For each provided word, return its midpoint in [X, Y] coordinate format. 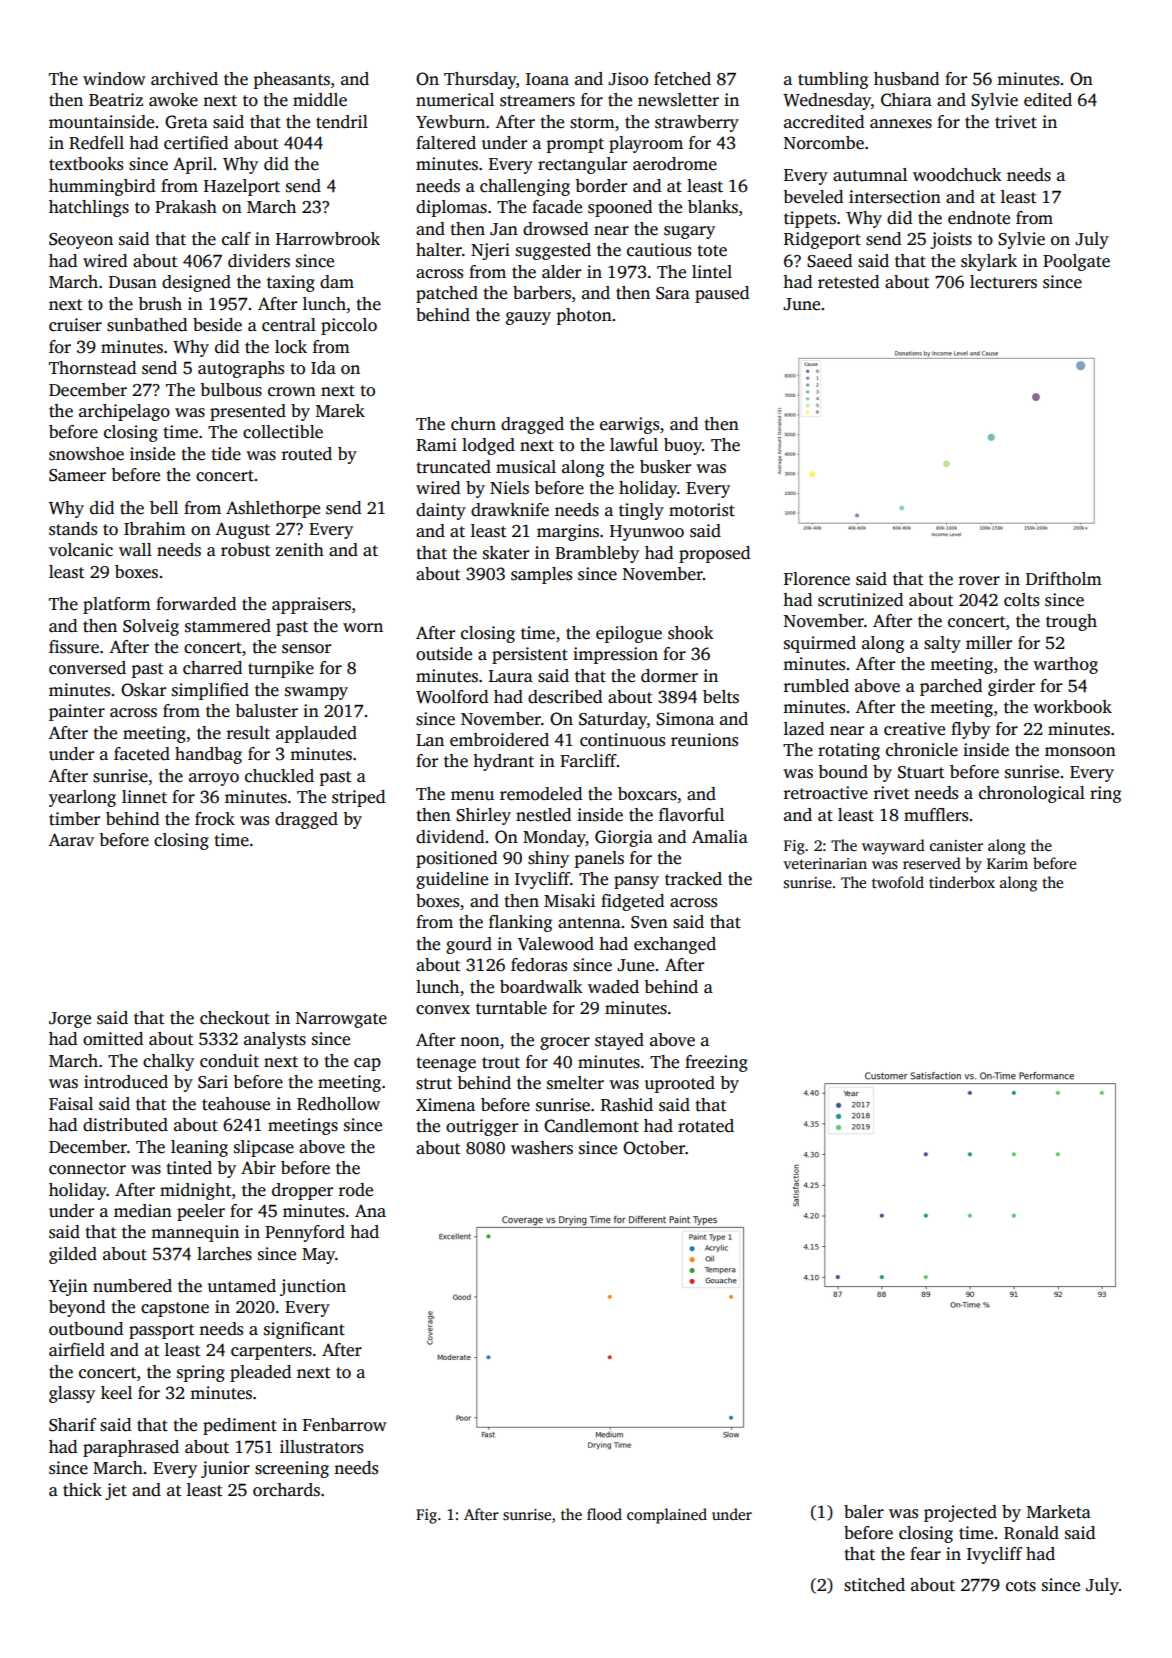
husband [906, 79]
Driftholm [1064, 579]
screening [292, 1469]
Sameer [77, 475]
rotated [706, 1126]
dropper [302, 1191]
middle [320, 100]
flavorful [691, 815]
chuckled [279, 776]
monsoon [1080, 752]
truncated [453, 467]
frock [215, 819]
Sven [649, 922]
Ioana [547, 79]
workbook [1072, 707]
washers [542, 1148]
